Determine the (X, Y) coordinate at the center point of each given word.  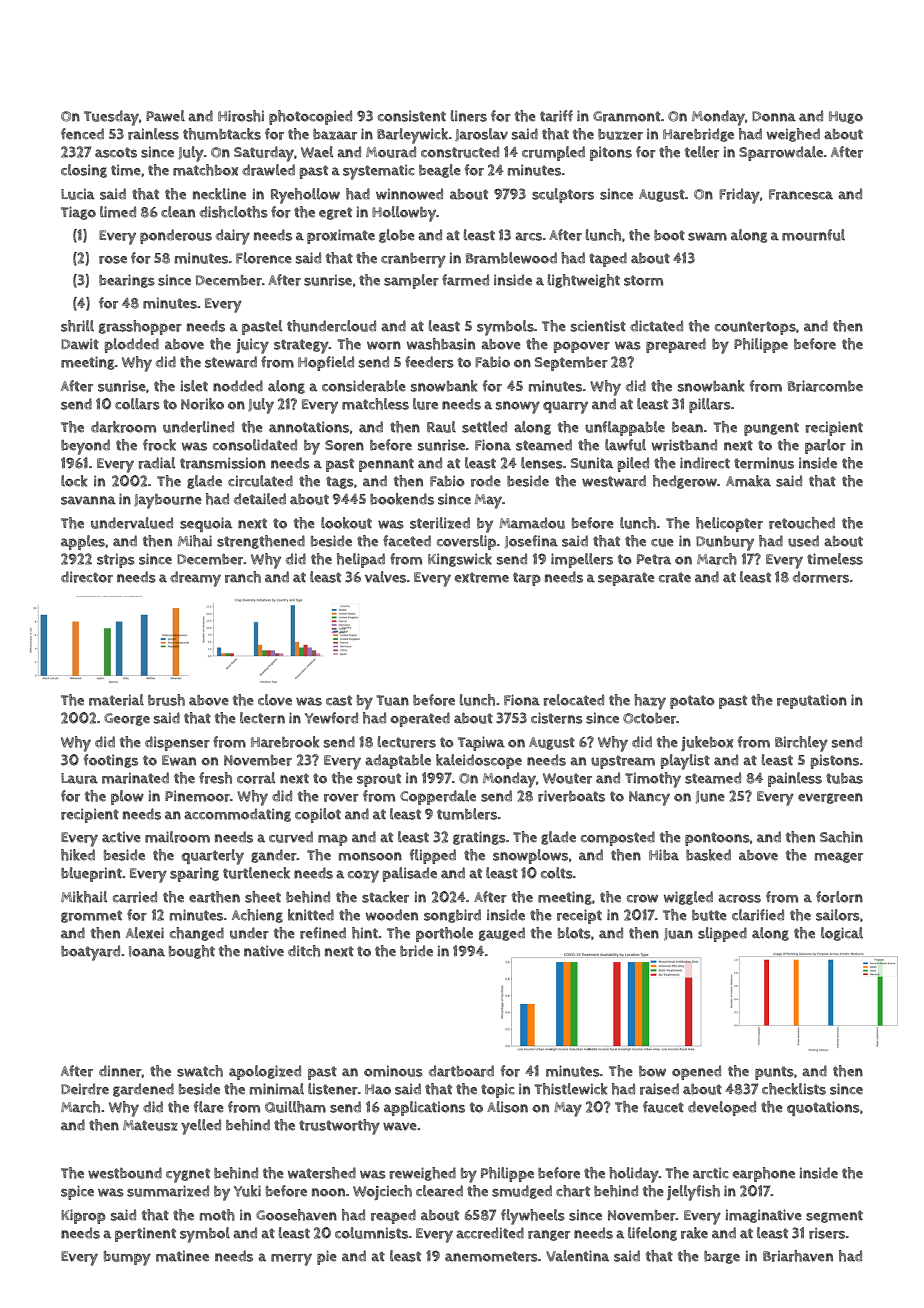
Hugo (846, 117)
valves (385, 577)
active (121, 837)
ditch (304, 951)
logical (842, 934)
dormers (821, 577)
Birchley (801, 744)
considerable (364, 386)
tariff (556, 116)
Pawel (165, 116)
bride (416, 951)
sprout (379, 780)
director (87, 577)
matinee (182, 1256)
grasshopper (140, 327)
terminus (764, 463)
